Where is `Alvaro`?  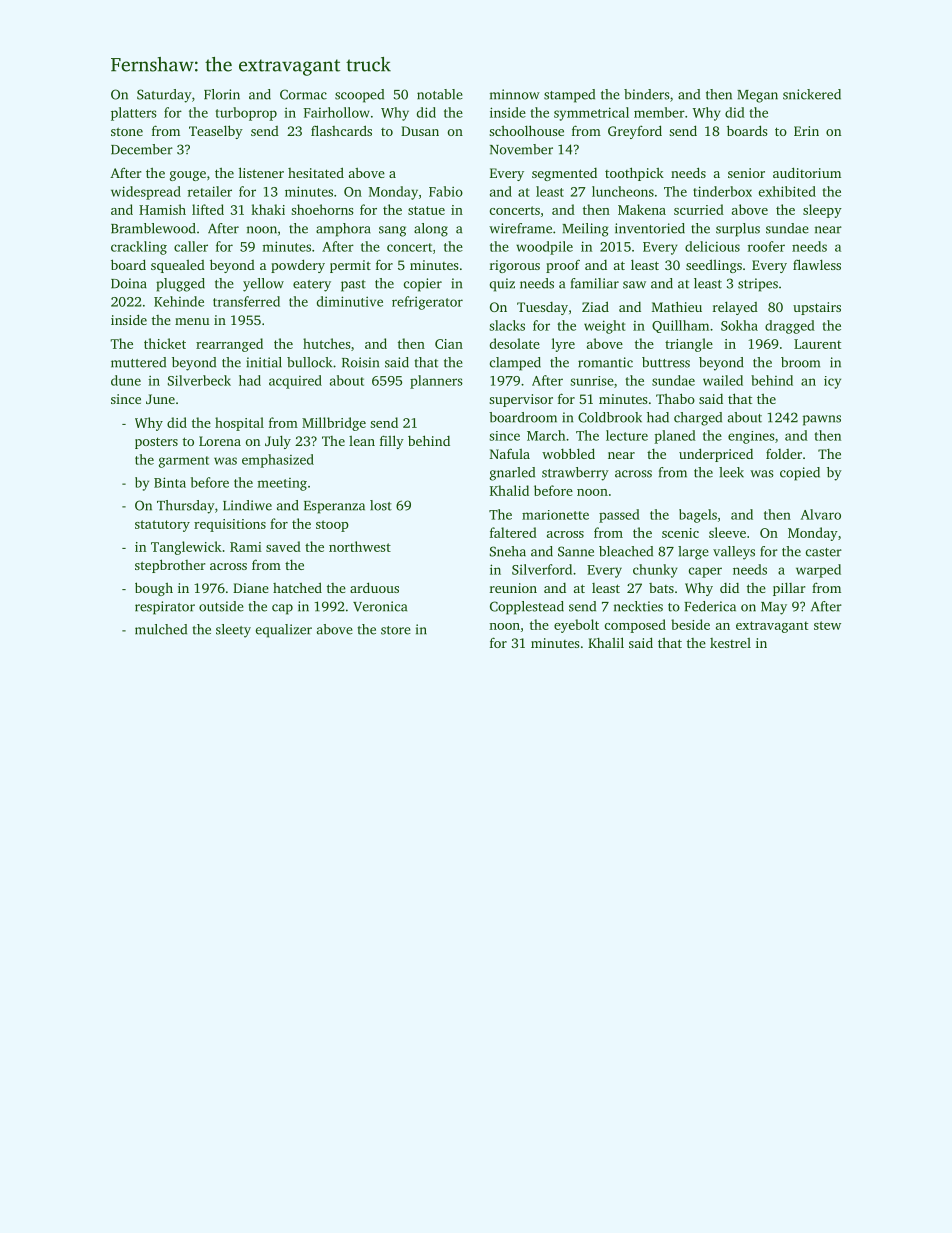
Alvaro is located at coordinates (821, 514).
